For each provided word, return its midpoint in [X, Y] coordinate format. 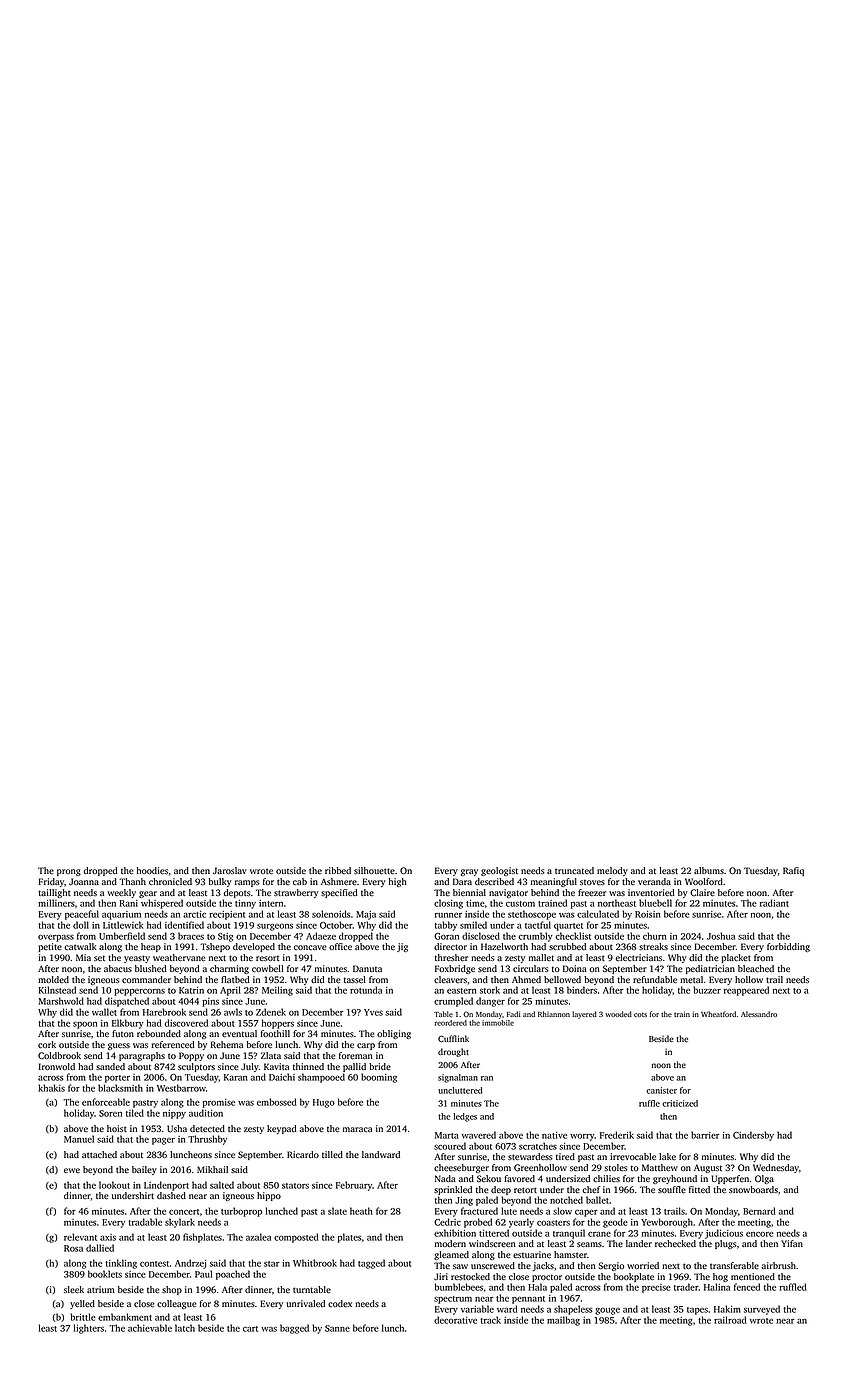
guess [119, 1046]
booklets [105, 1274]
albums [709, 870]
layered [584, 1015]
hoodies [152, 870]
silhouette [374, 870]
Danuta [367, 968]
